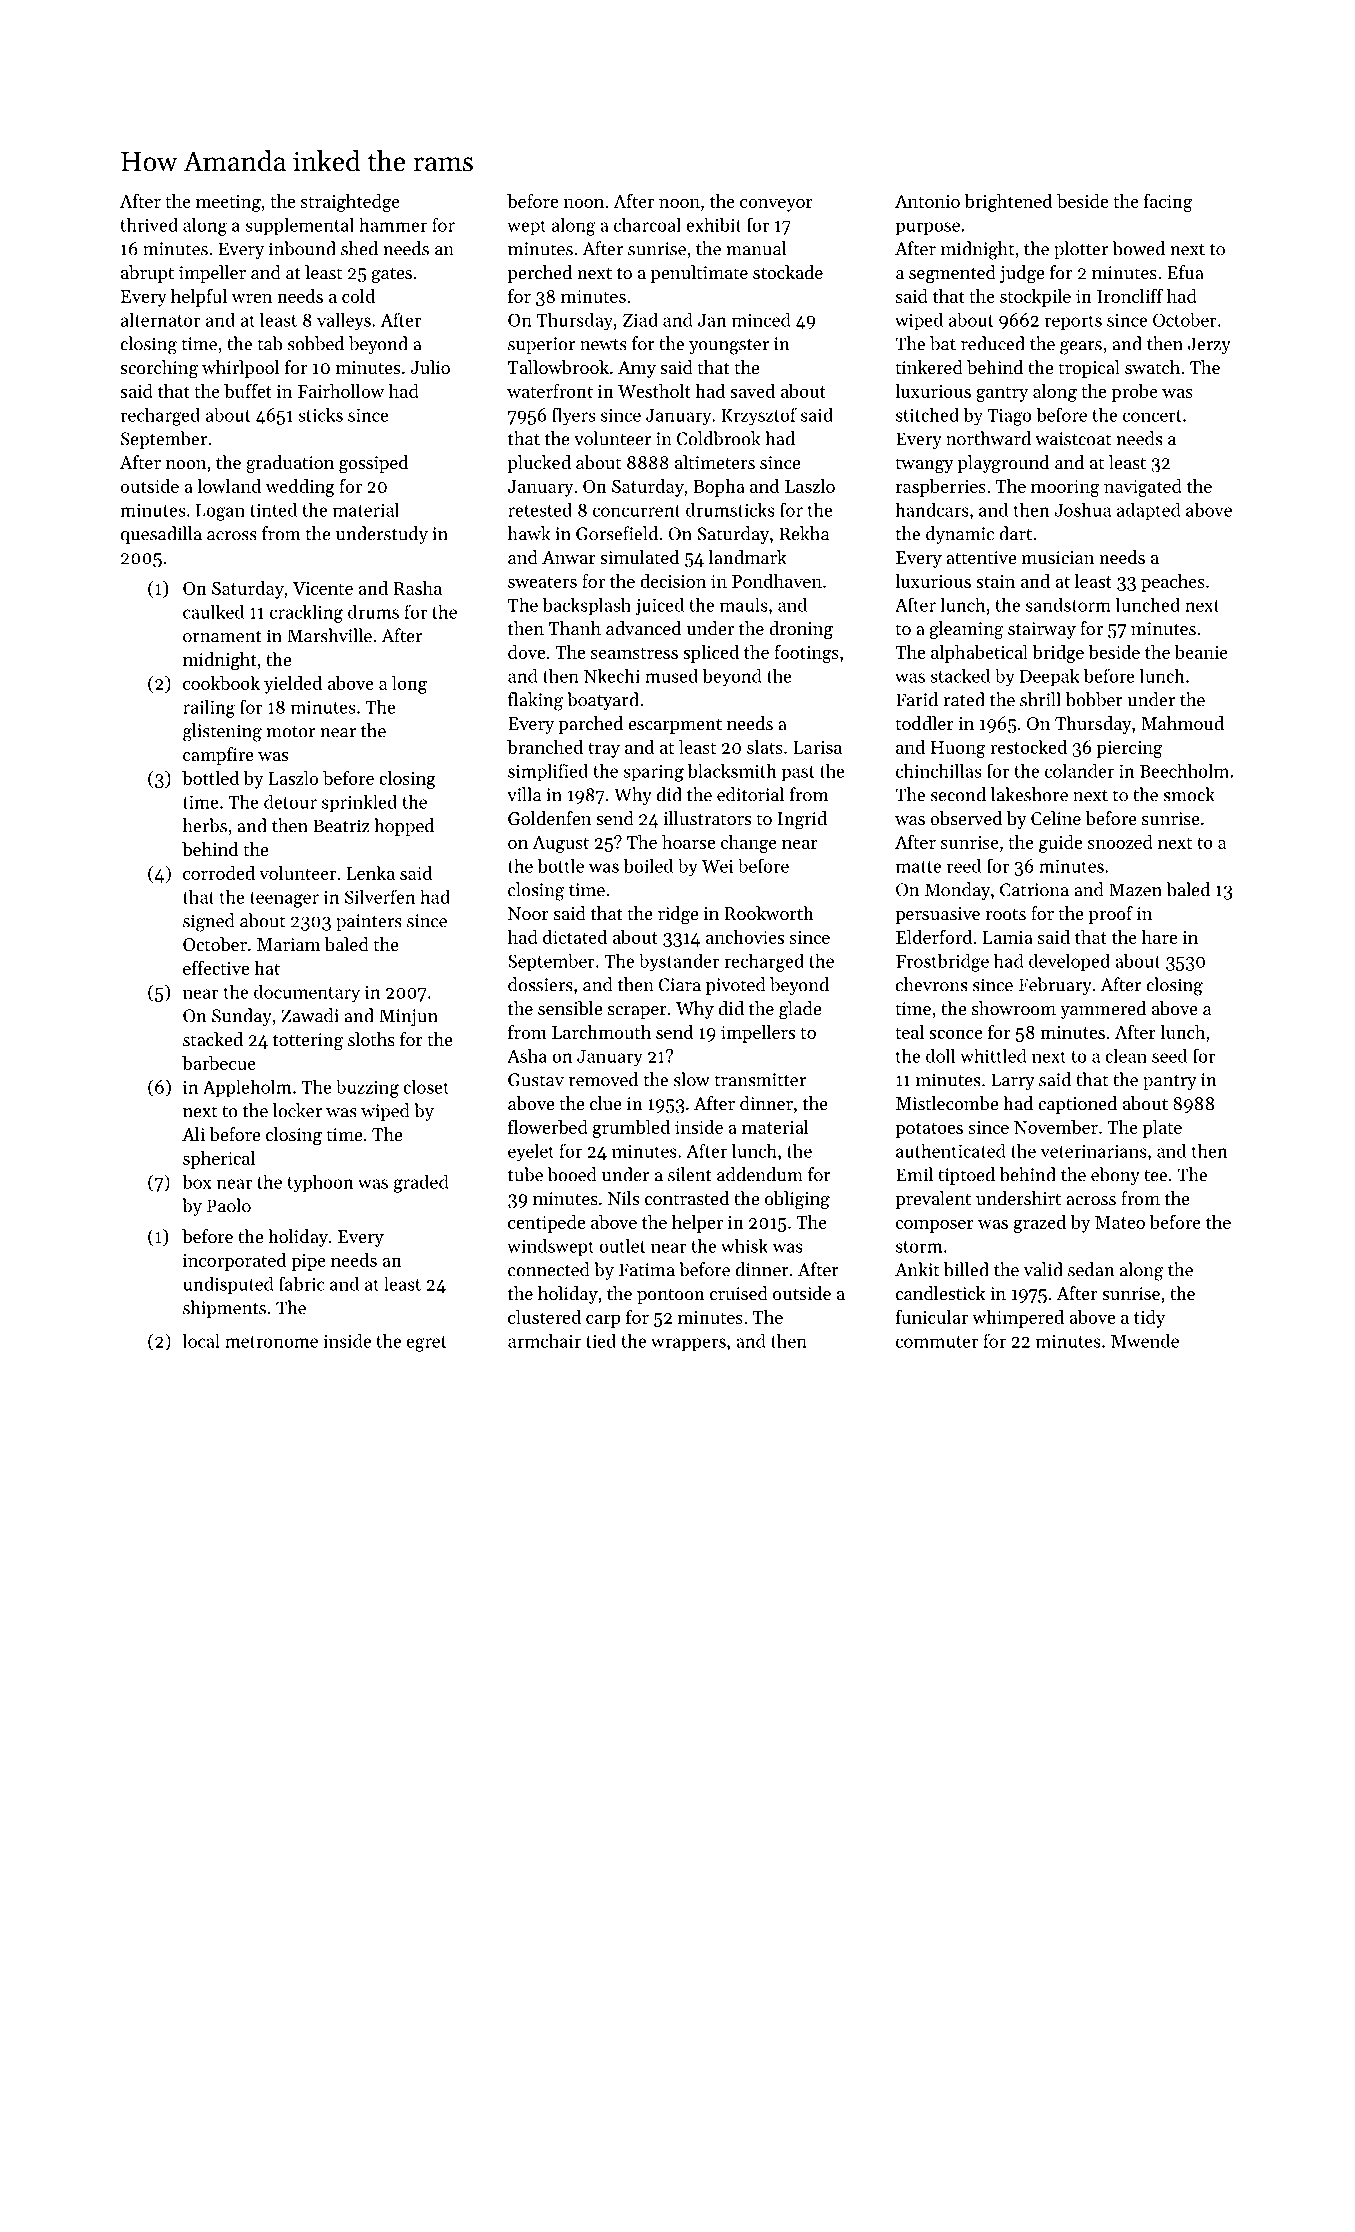  What do you see at coordinates (1168, 203) in the image?
I see `facing` at bounding box center [1168, 203].
